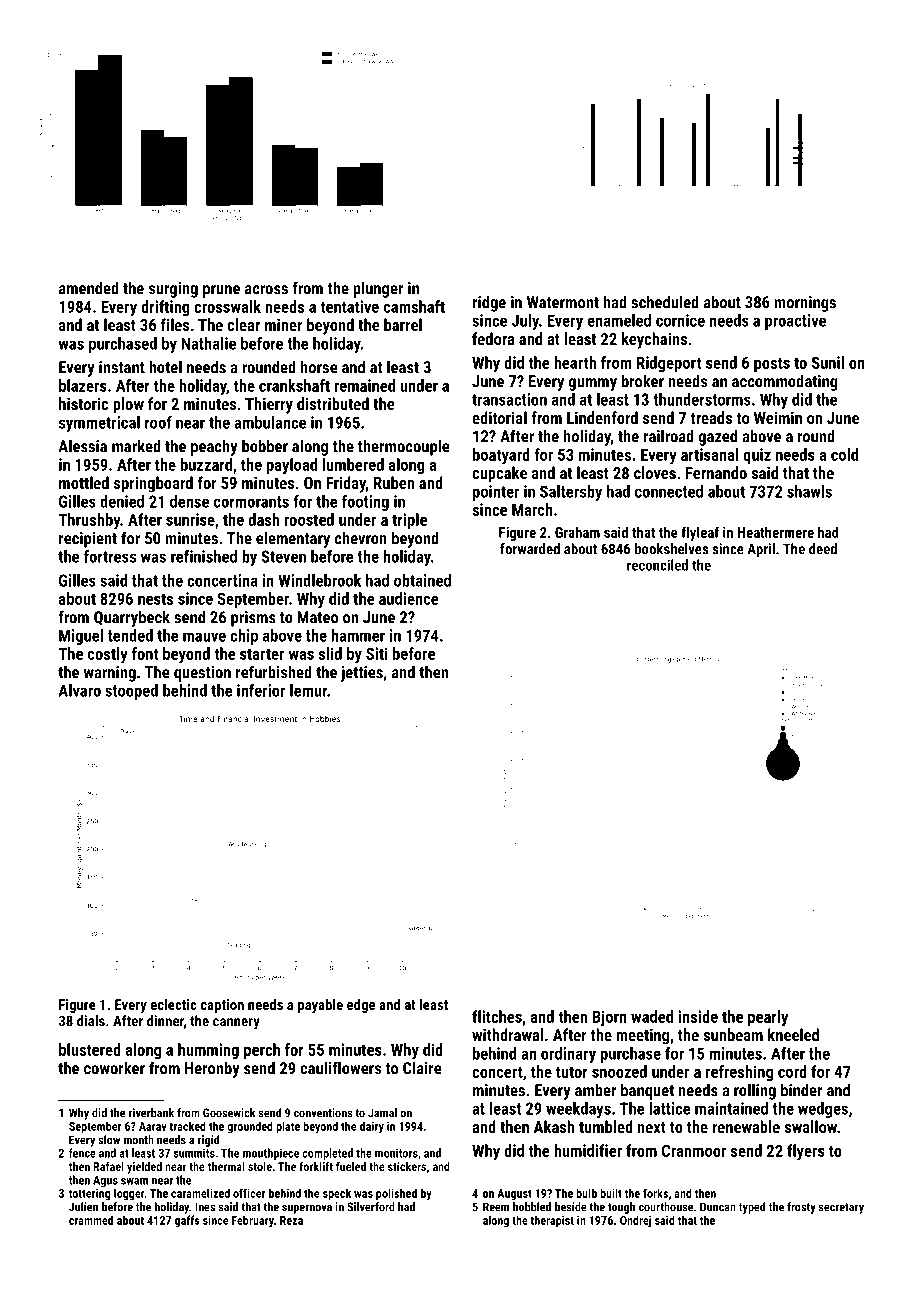 The height and width of the screenshot is (1308, 924). What do you see at coordinates (308, 690) in the screenshot?
I see `lemur` at bounding box center [308, 690].
